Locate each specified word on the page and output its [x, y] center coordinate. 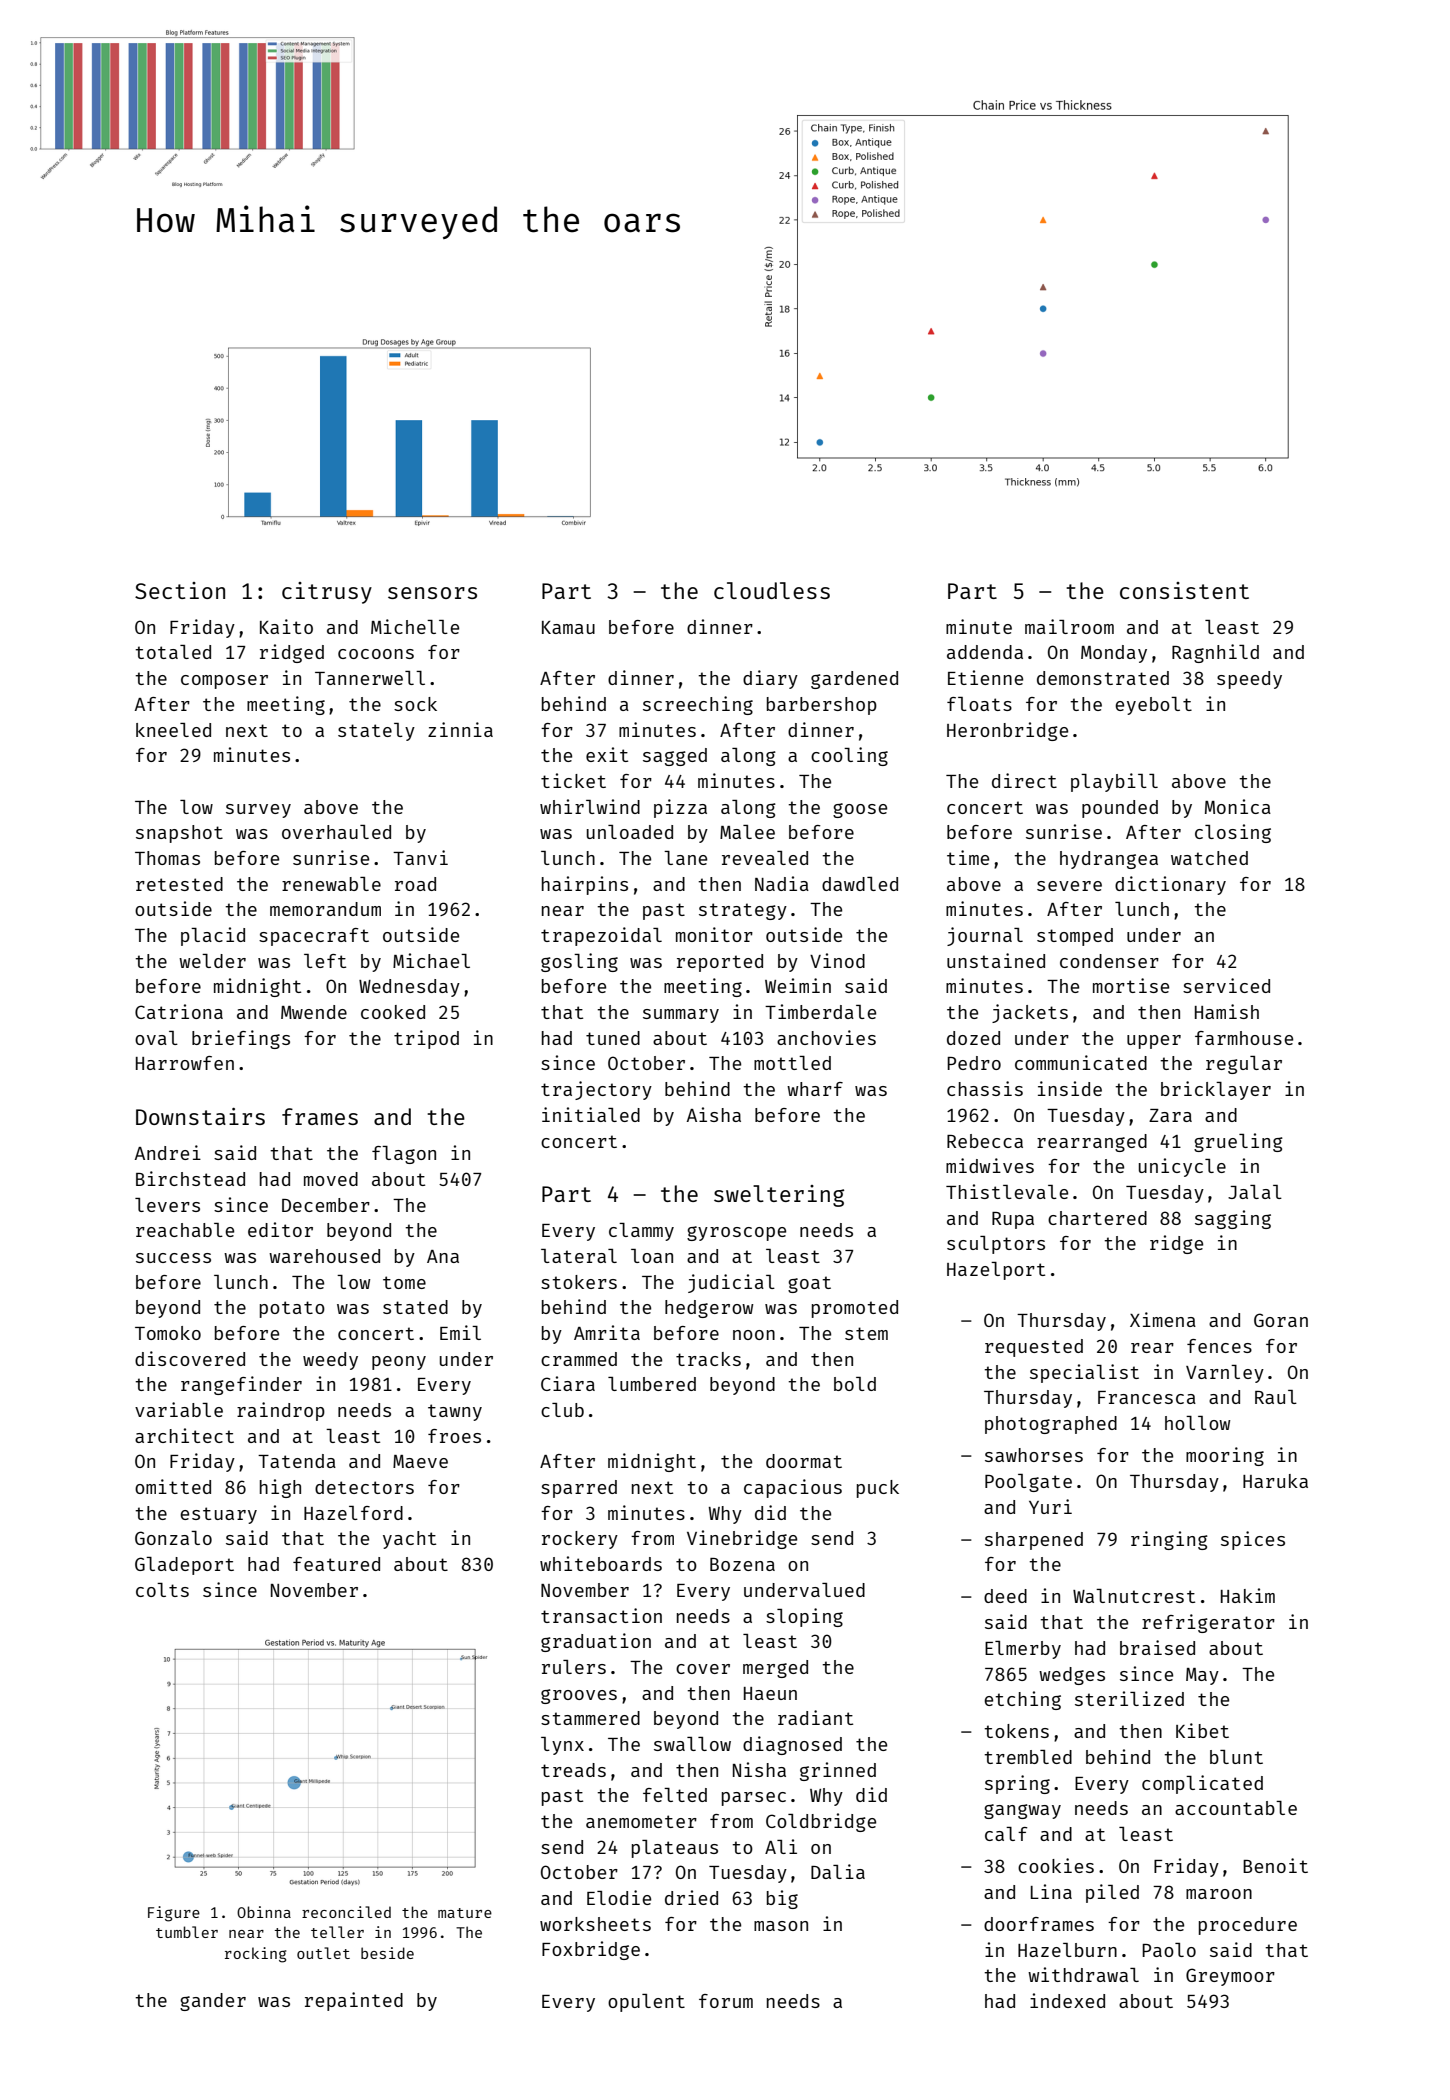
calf [1006, 1834]
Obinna [264, 1912]
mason [781, 1926]
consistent [1184, 590]
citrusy [327, 593]
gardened [854, 680]
